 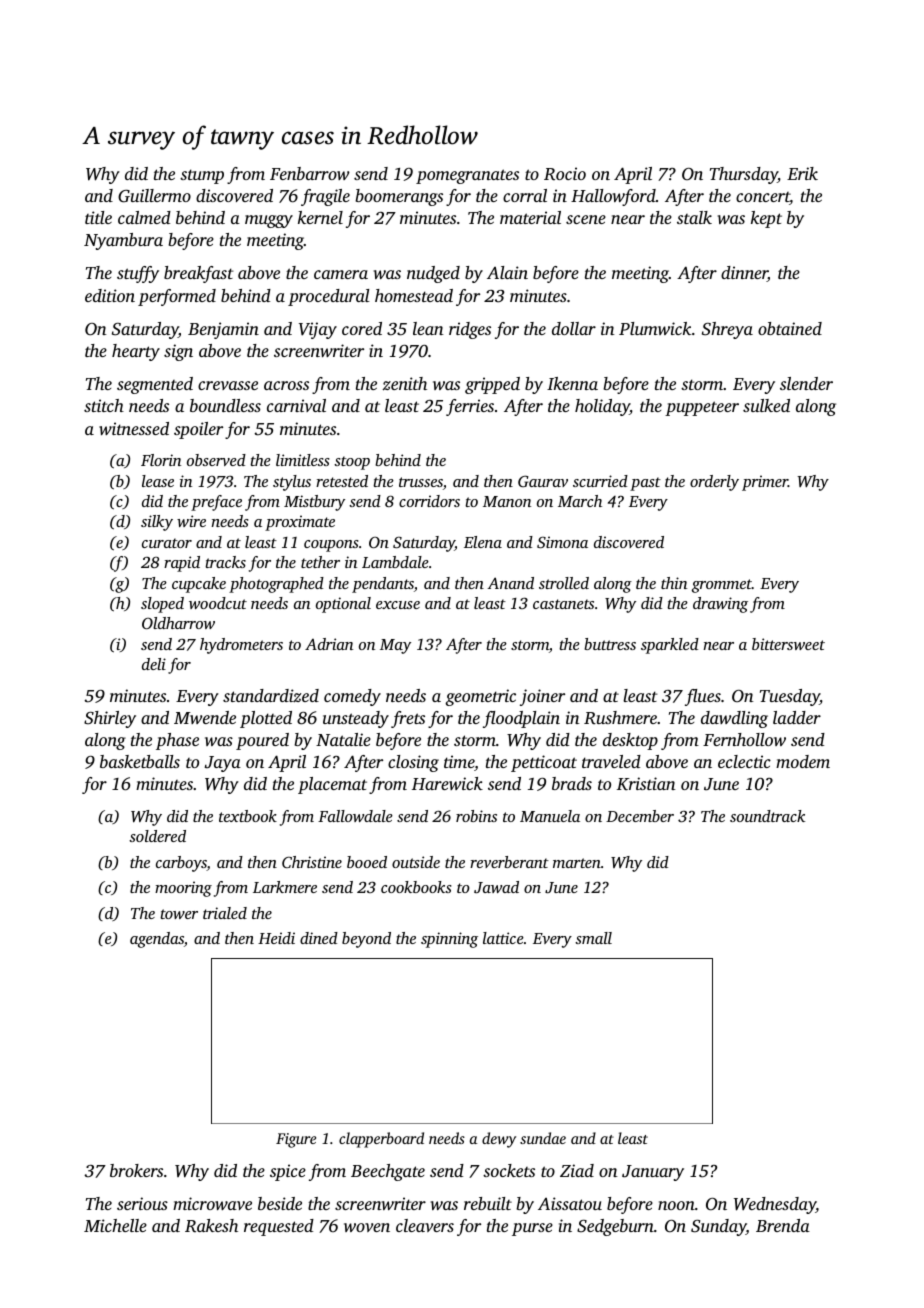 I want to click on modem, so click(x=803, y=761).
